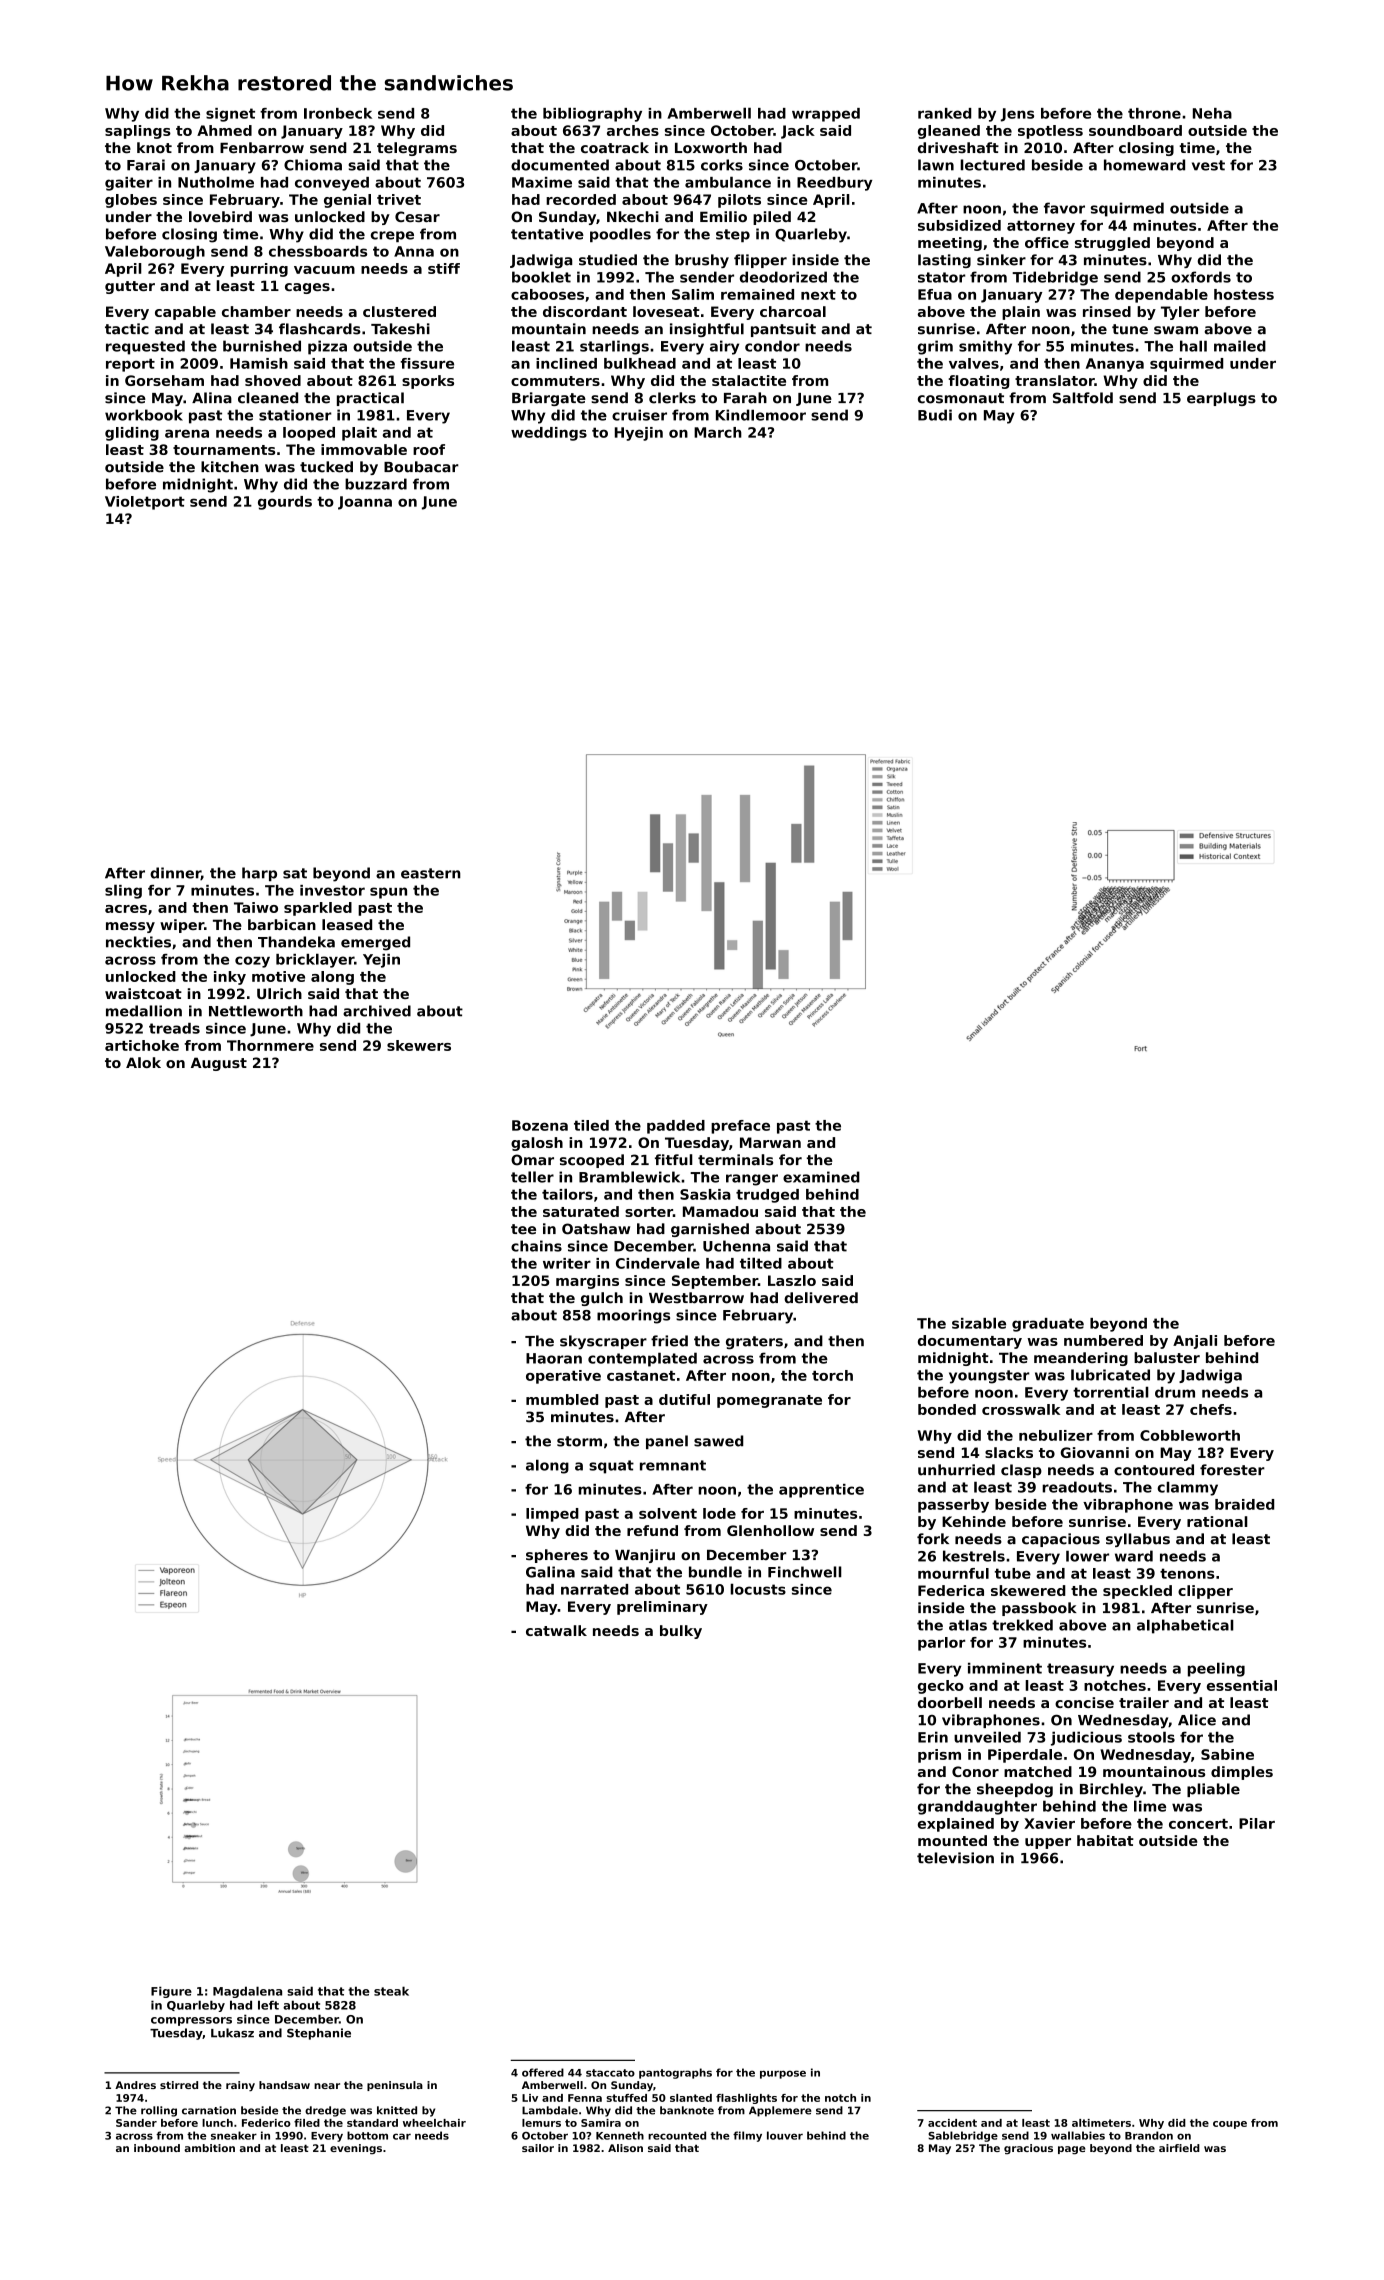  What do you see at coordinates (532, 1160) in the screenshot?
I see `Omar` at bounding box center [532, 1160].
